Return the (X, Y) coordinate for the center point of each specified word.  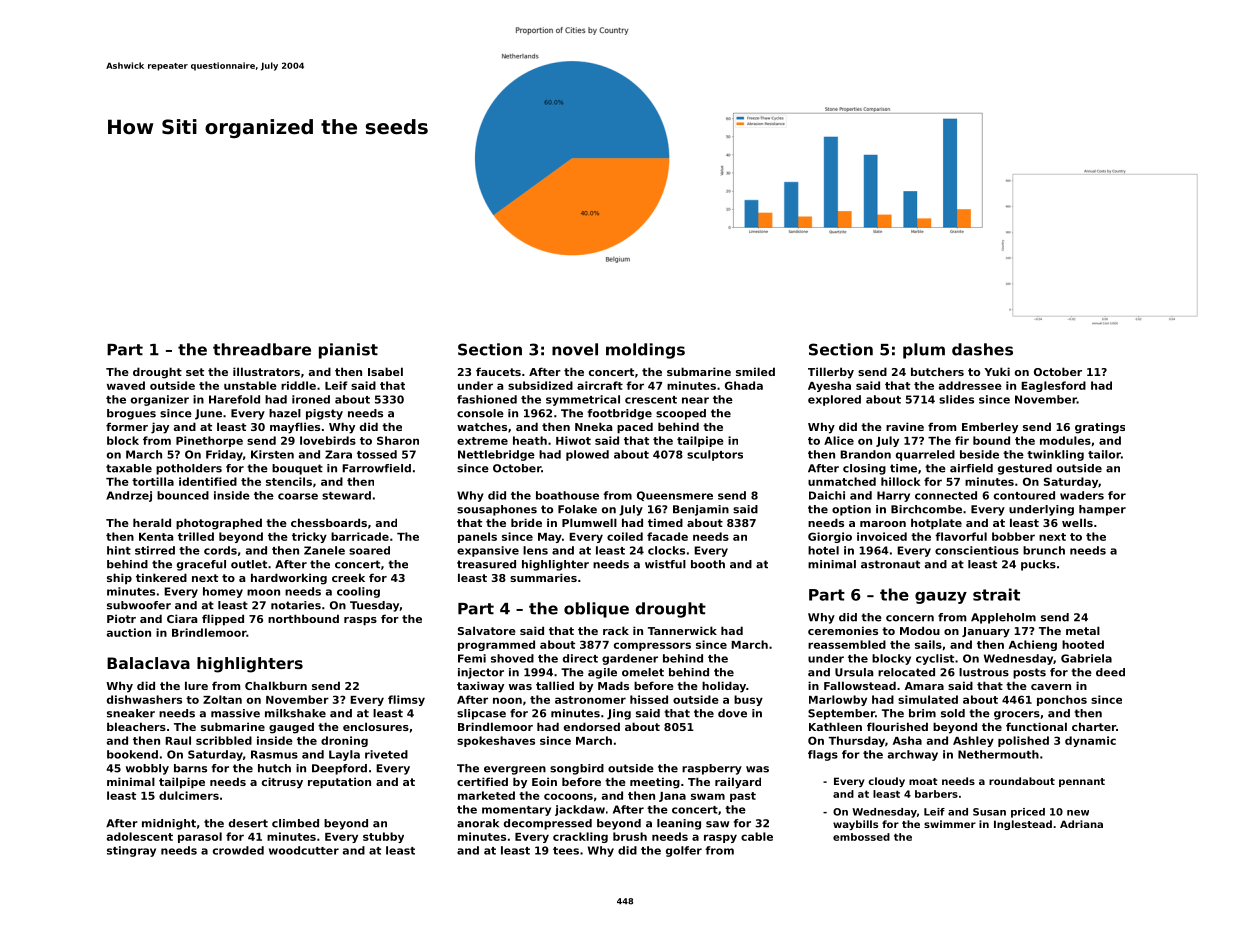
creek (348, 577)
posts (1029, 673)
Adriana (1081, 824)
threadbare (262, 349)
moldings (645, 351)
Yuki (997, 371)
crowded (238, 850)
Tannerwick (682, 630)
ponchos (1062, 700)
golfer (684, 851)
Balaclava (148, 663)
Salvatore (487, 630)
